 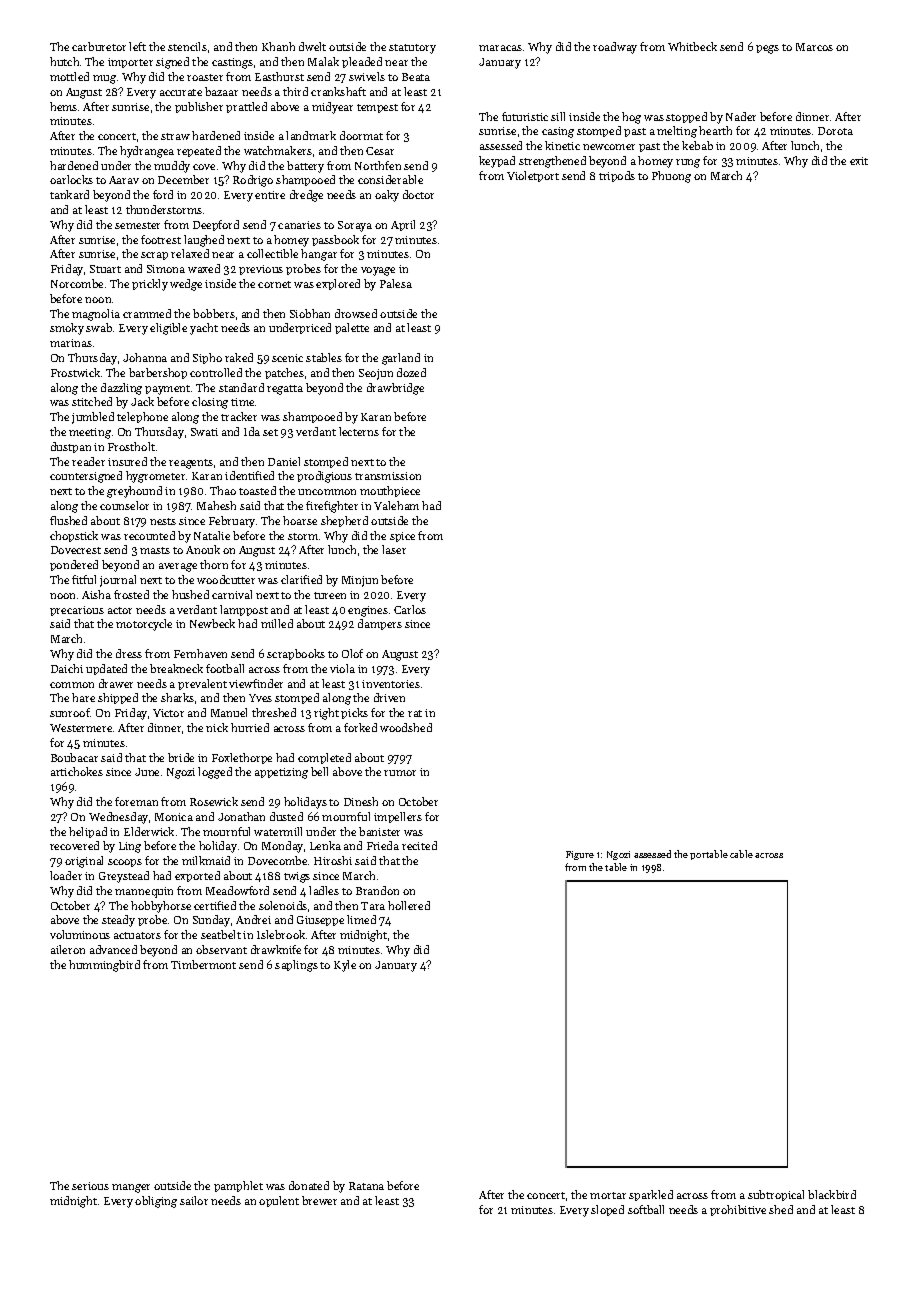 I want to click on June, so click(x=147, y=772).
